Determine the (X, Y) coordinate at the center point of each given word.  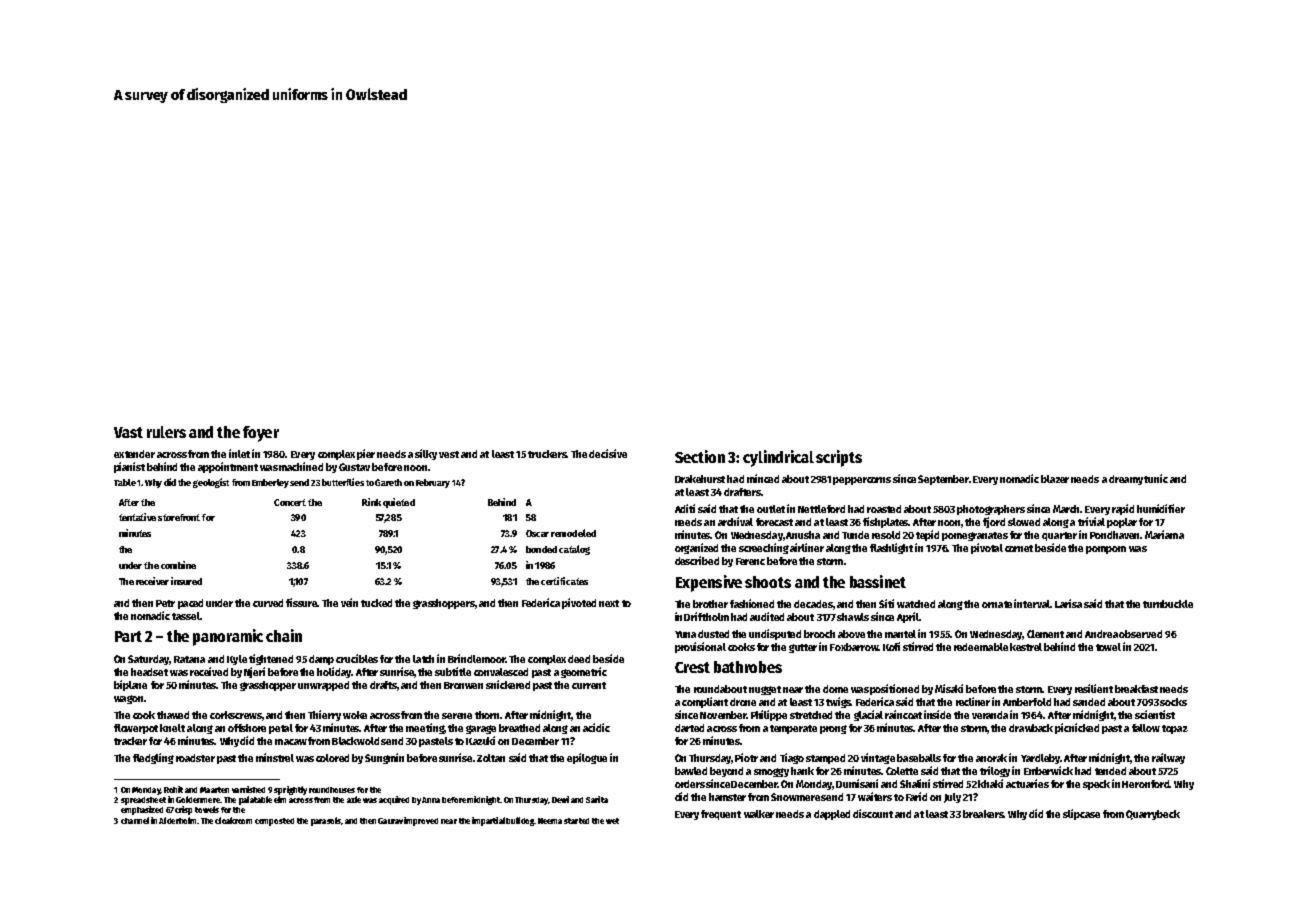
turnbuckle (1168, 604)
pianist (129, 467)
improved (421, 821)
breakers (983, 814)
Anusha (803, 535)
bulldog (520, 821)
